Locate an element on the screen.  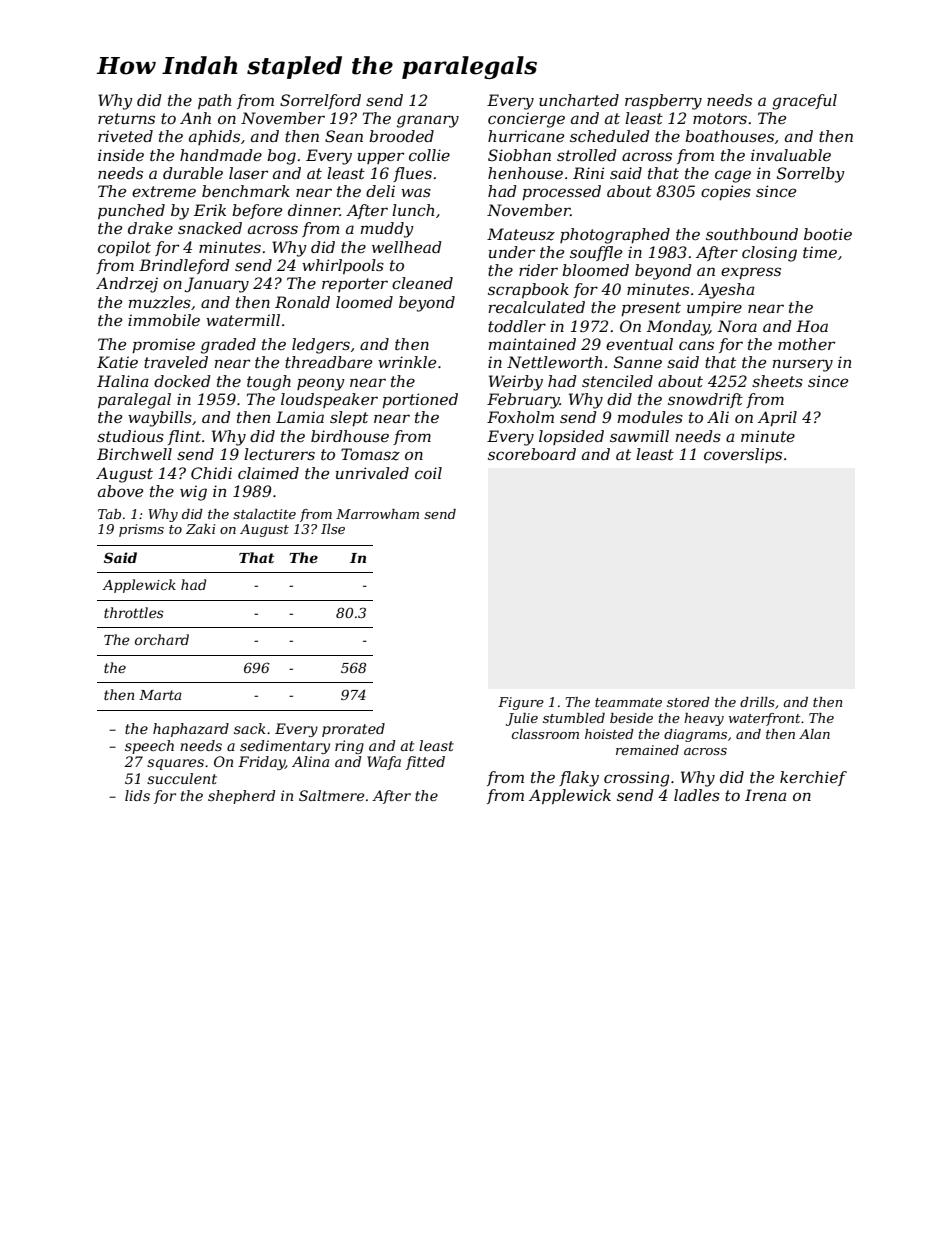
Marta is located at coordinates (160, 695).
